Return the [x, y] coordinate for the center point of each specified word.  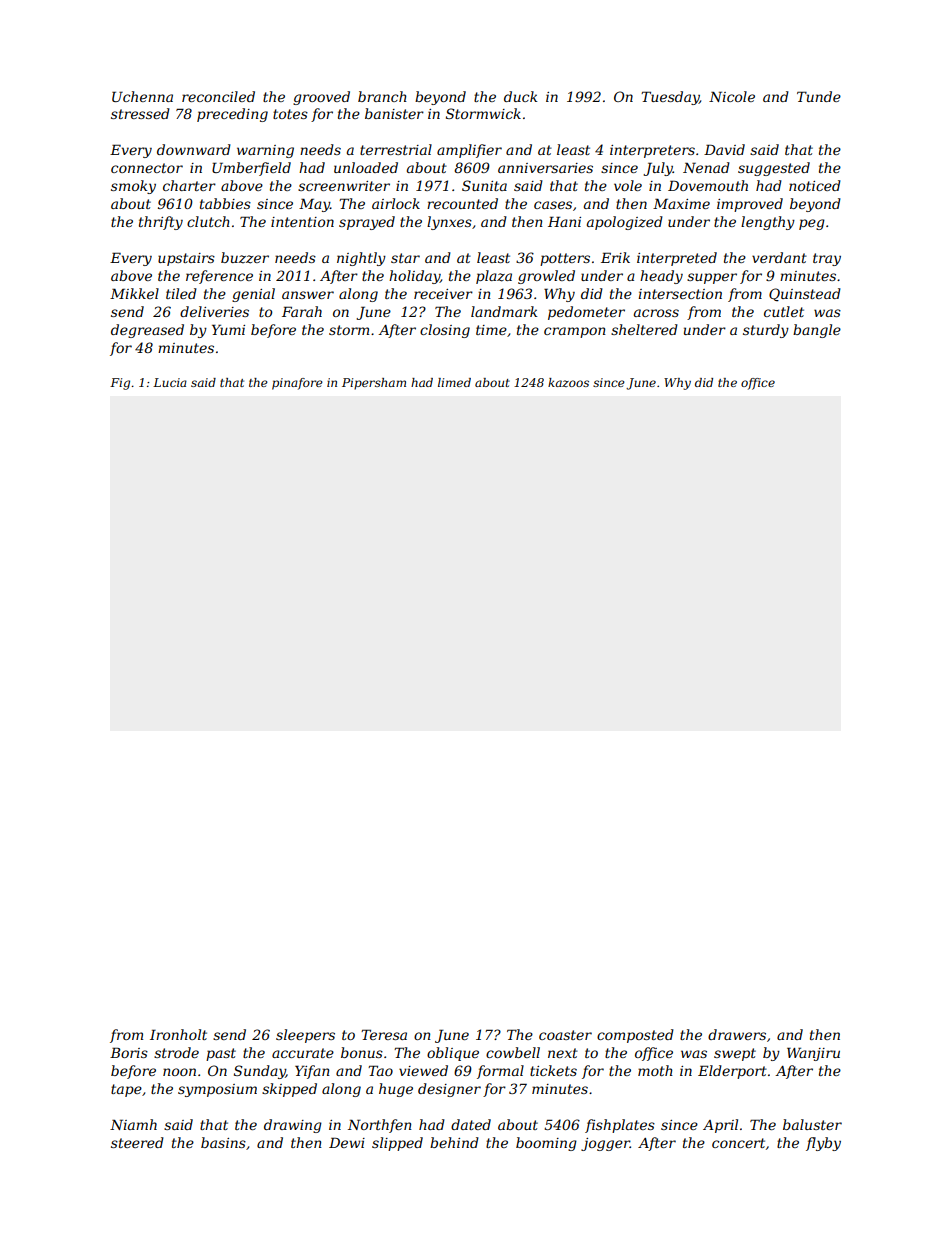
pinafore [297, 384]
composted [635, 1036]
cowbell [513, 1052]
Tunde [819, 96]
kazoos [568, 382]
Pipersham [374, 384]
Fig [120, 384]
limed [454, 382]
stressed [140, 113]
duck [520, 96]
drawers [737, 1034]
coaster [565, 1035]
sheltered [644, 329]
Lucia [170, 382]
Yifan [312, 1072]
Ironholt [178, 1034]
